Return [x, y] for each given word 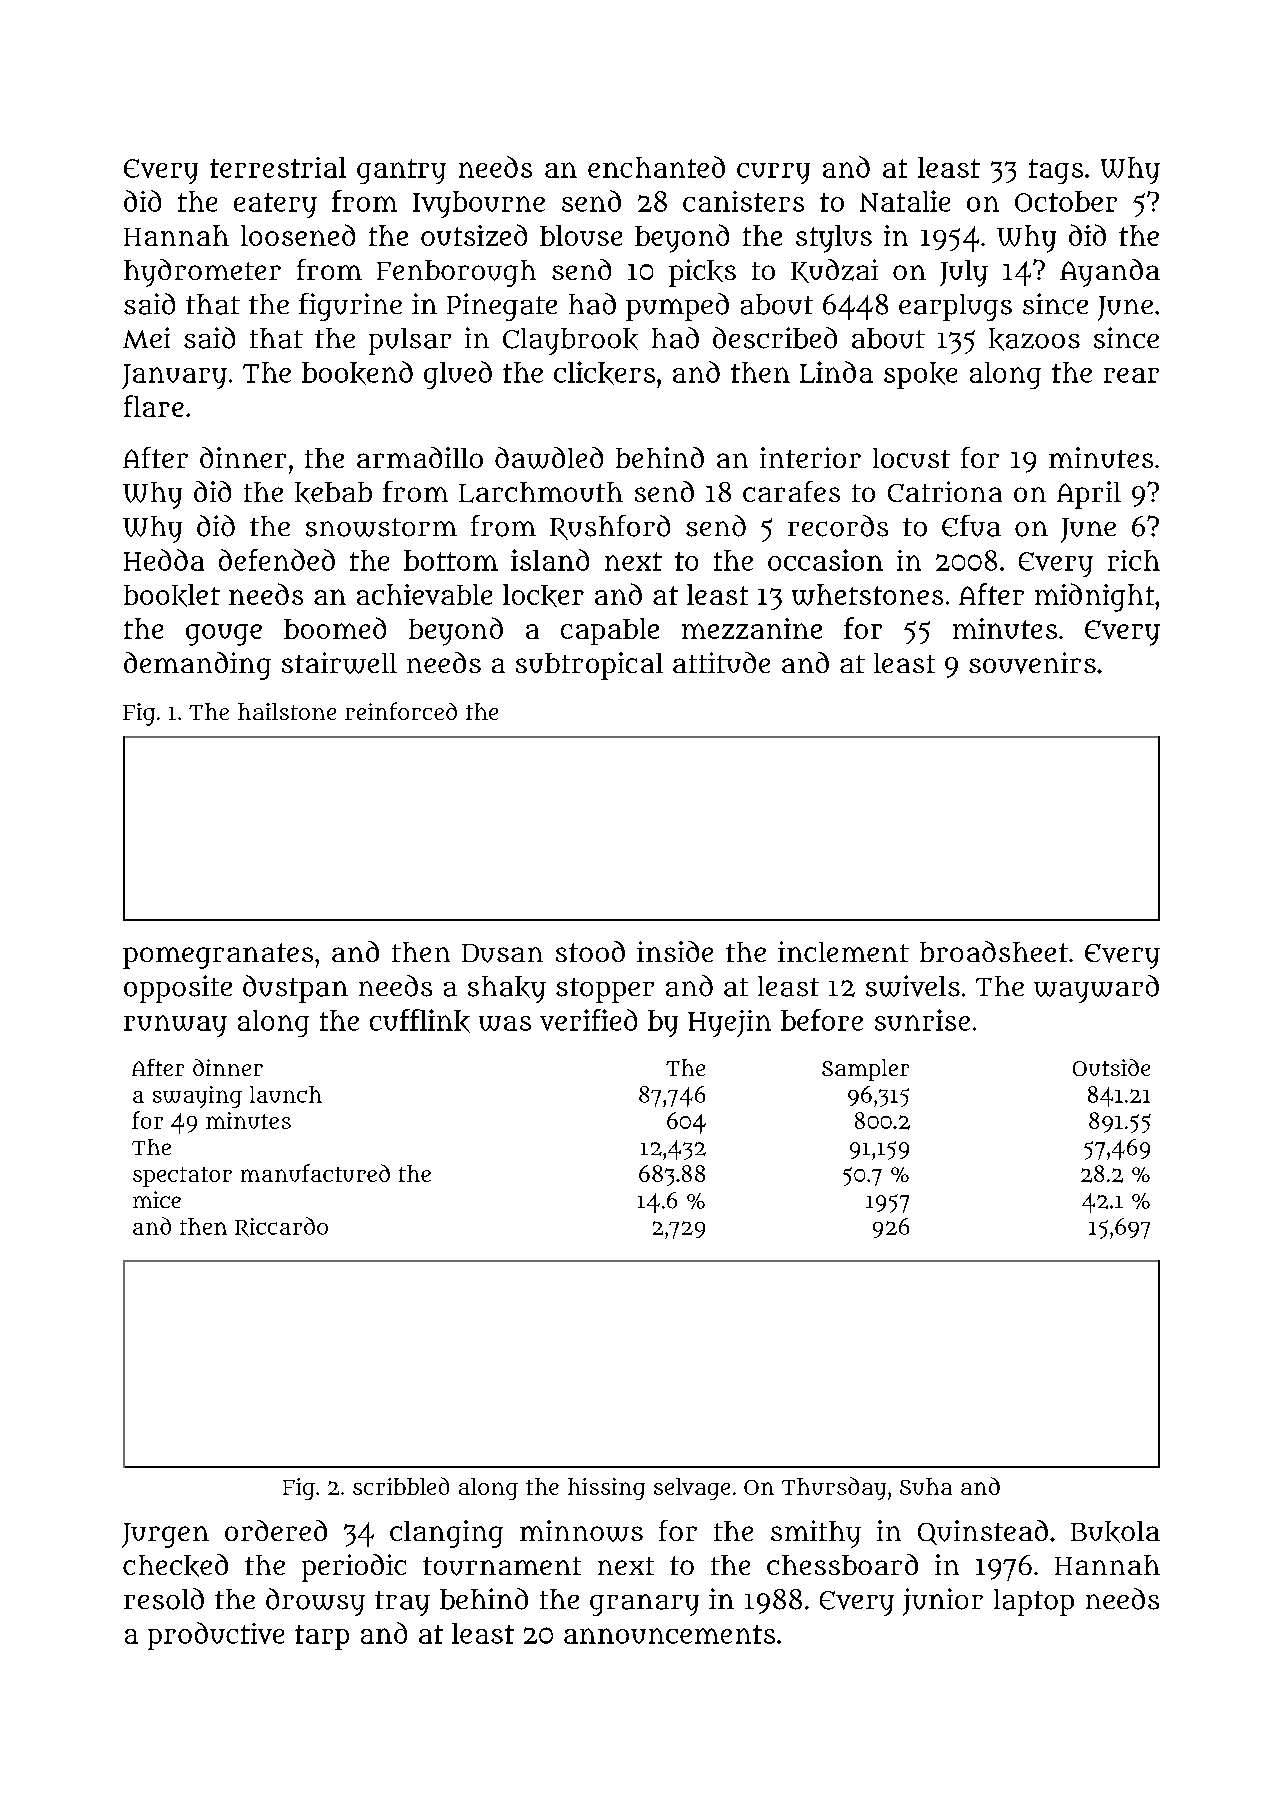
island [550, 560]
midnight [1094, 597]
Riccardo [281, 1227]
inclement [843, 951]
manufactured [315, 1173]
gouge [224, 635]
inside [675, 951]
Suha [926, 1486]
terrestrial [278, 167]
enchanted [656, 167]
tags [1056, 171]
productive [216, 1636]
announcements [669, 1634]
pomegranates [218, 956]
